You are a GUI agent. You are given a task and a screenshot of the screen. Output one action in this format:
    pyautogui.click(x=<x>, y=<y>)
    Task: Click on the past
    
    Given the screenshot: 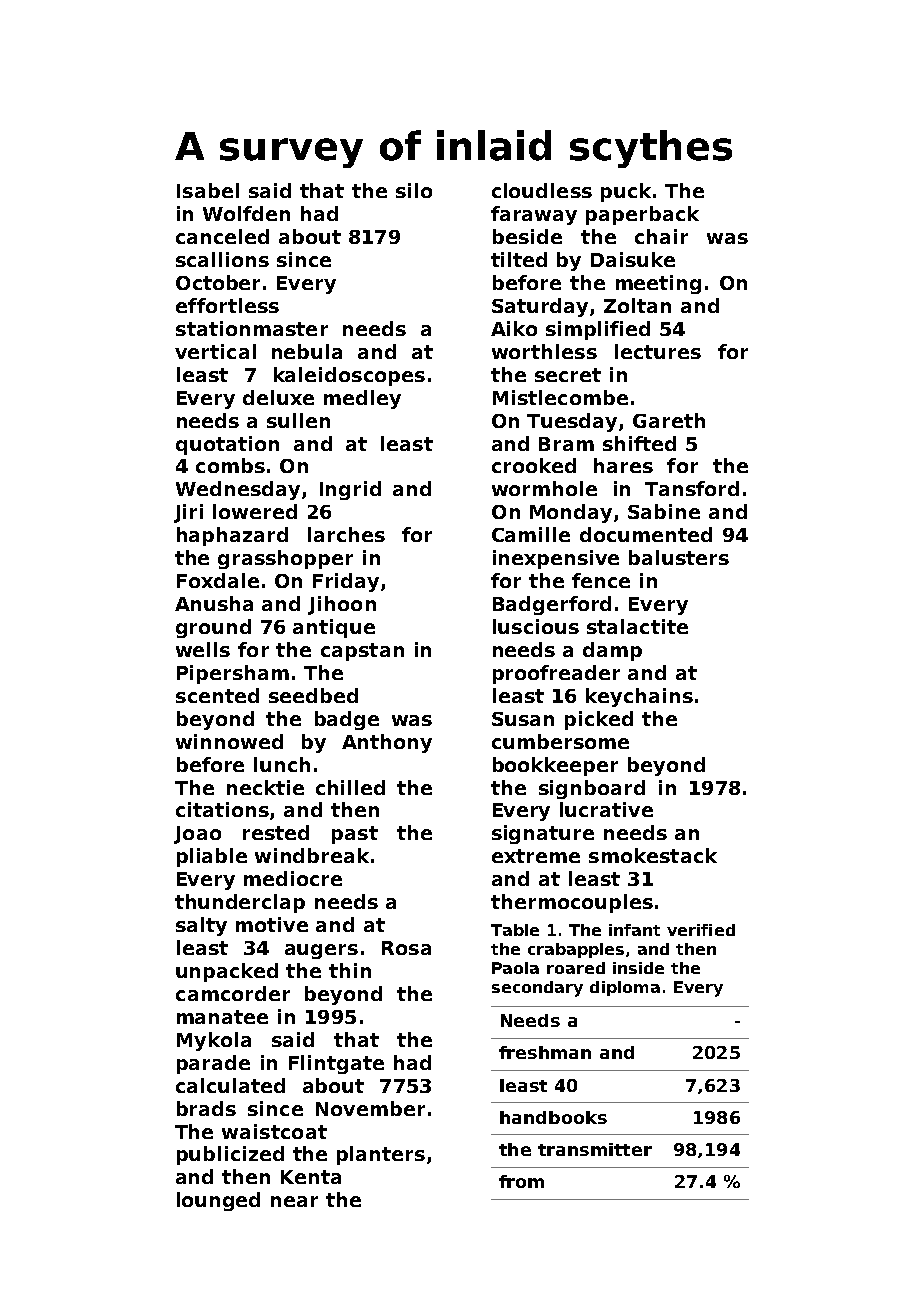 What is the action you would take?
    pyautogui.click(x=355, y=835)
